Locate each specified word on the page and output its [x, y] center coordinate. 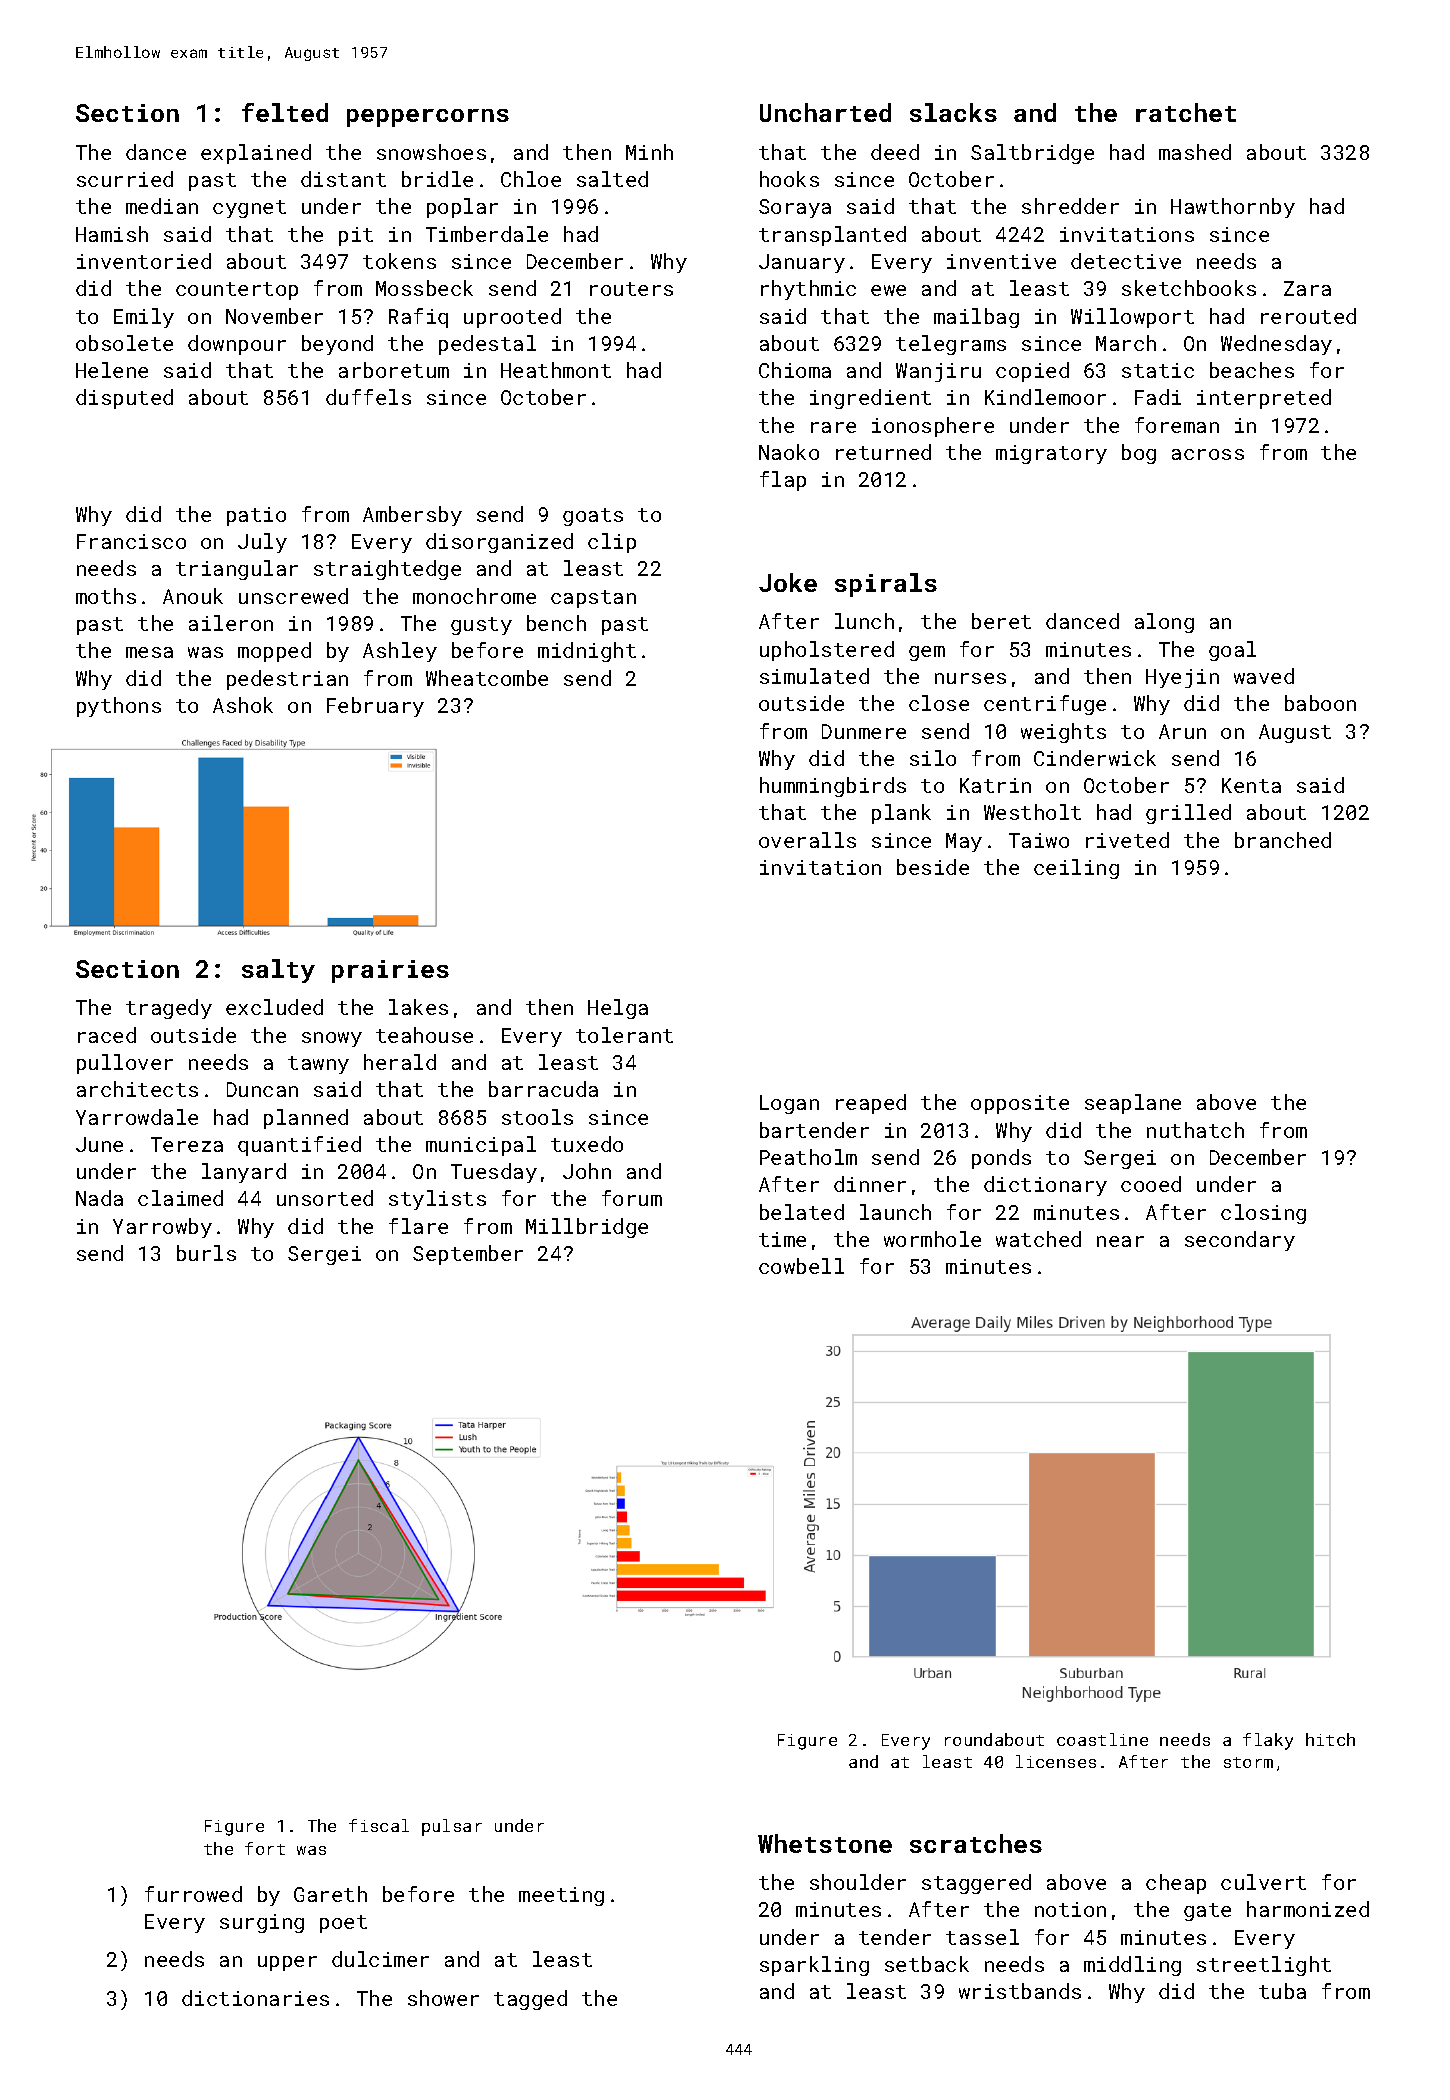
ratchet [1186, 112]
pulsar [452, 1827]
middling [1132, 1966]
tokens [399, 261]
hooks [789, 179]
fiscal [379, 1825]
